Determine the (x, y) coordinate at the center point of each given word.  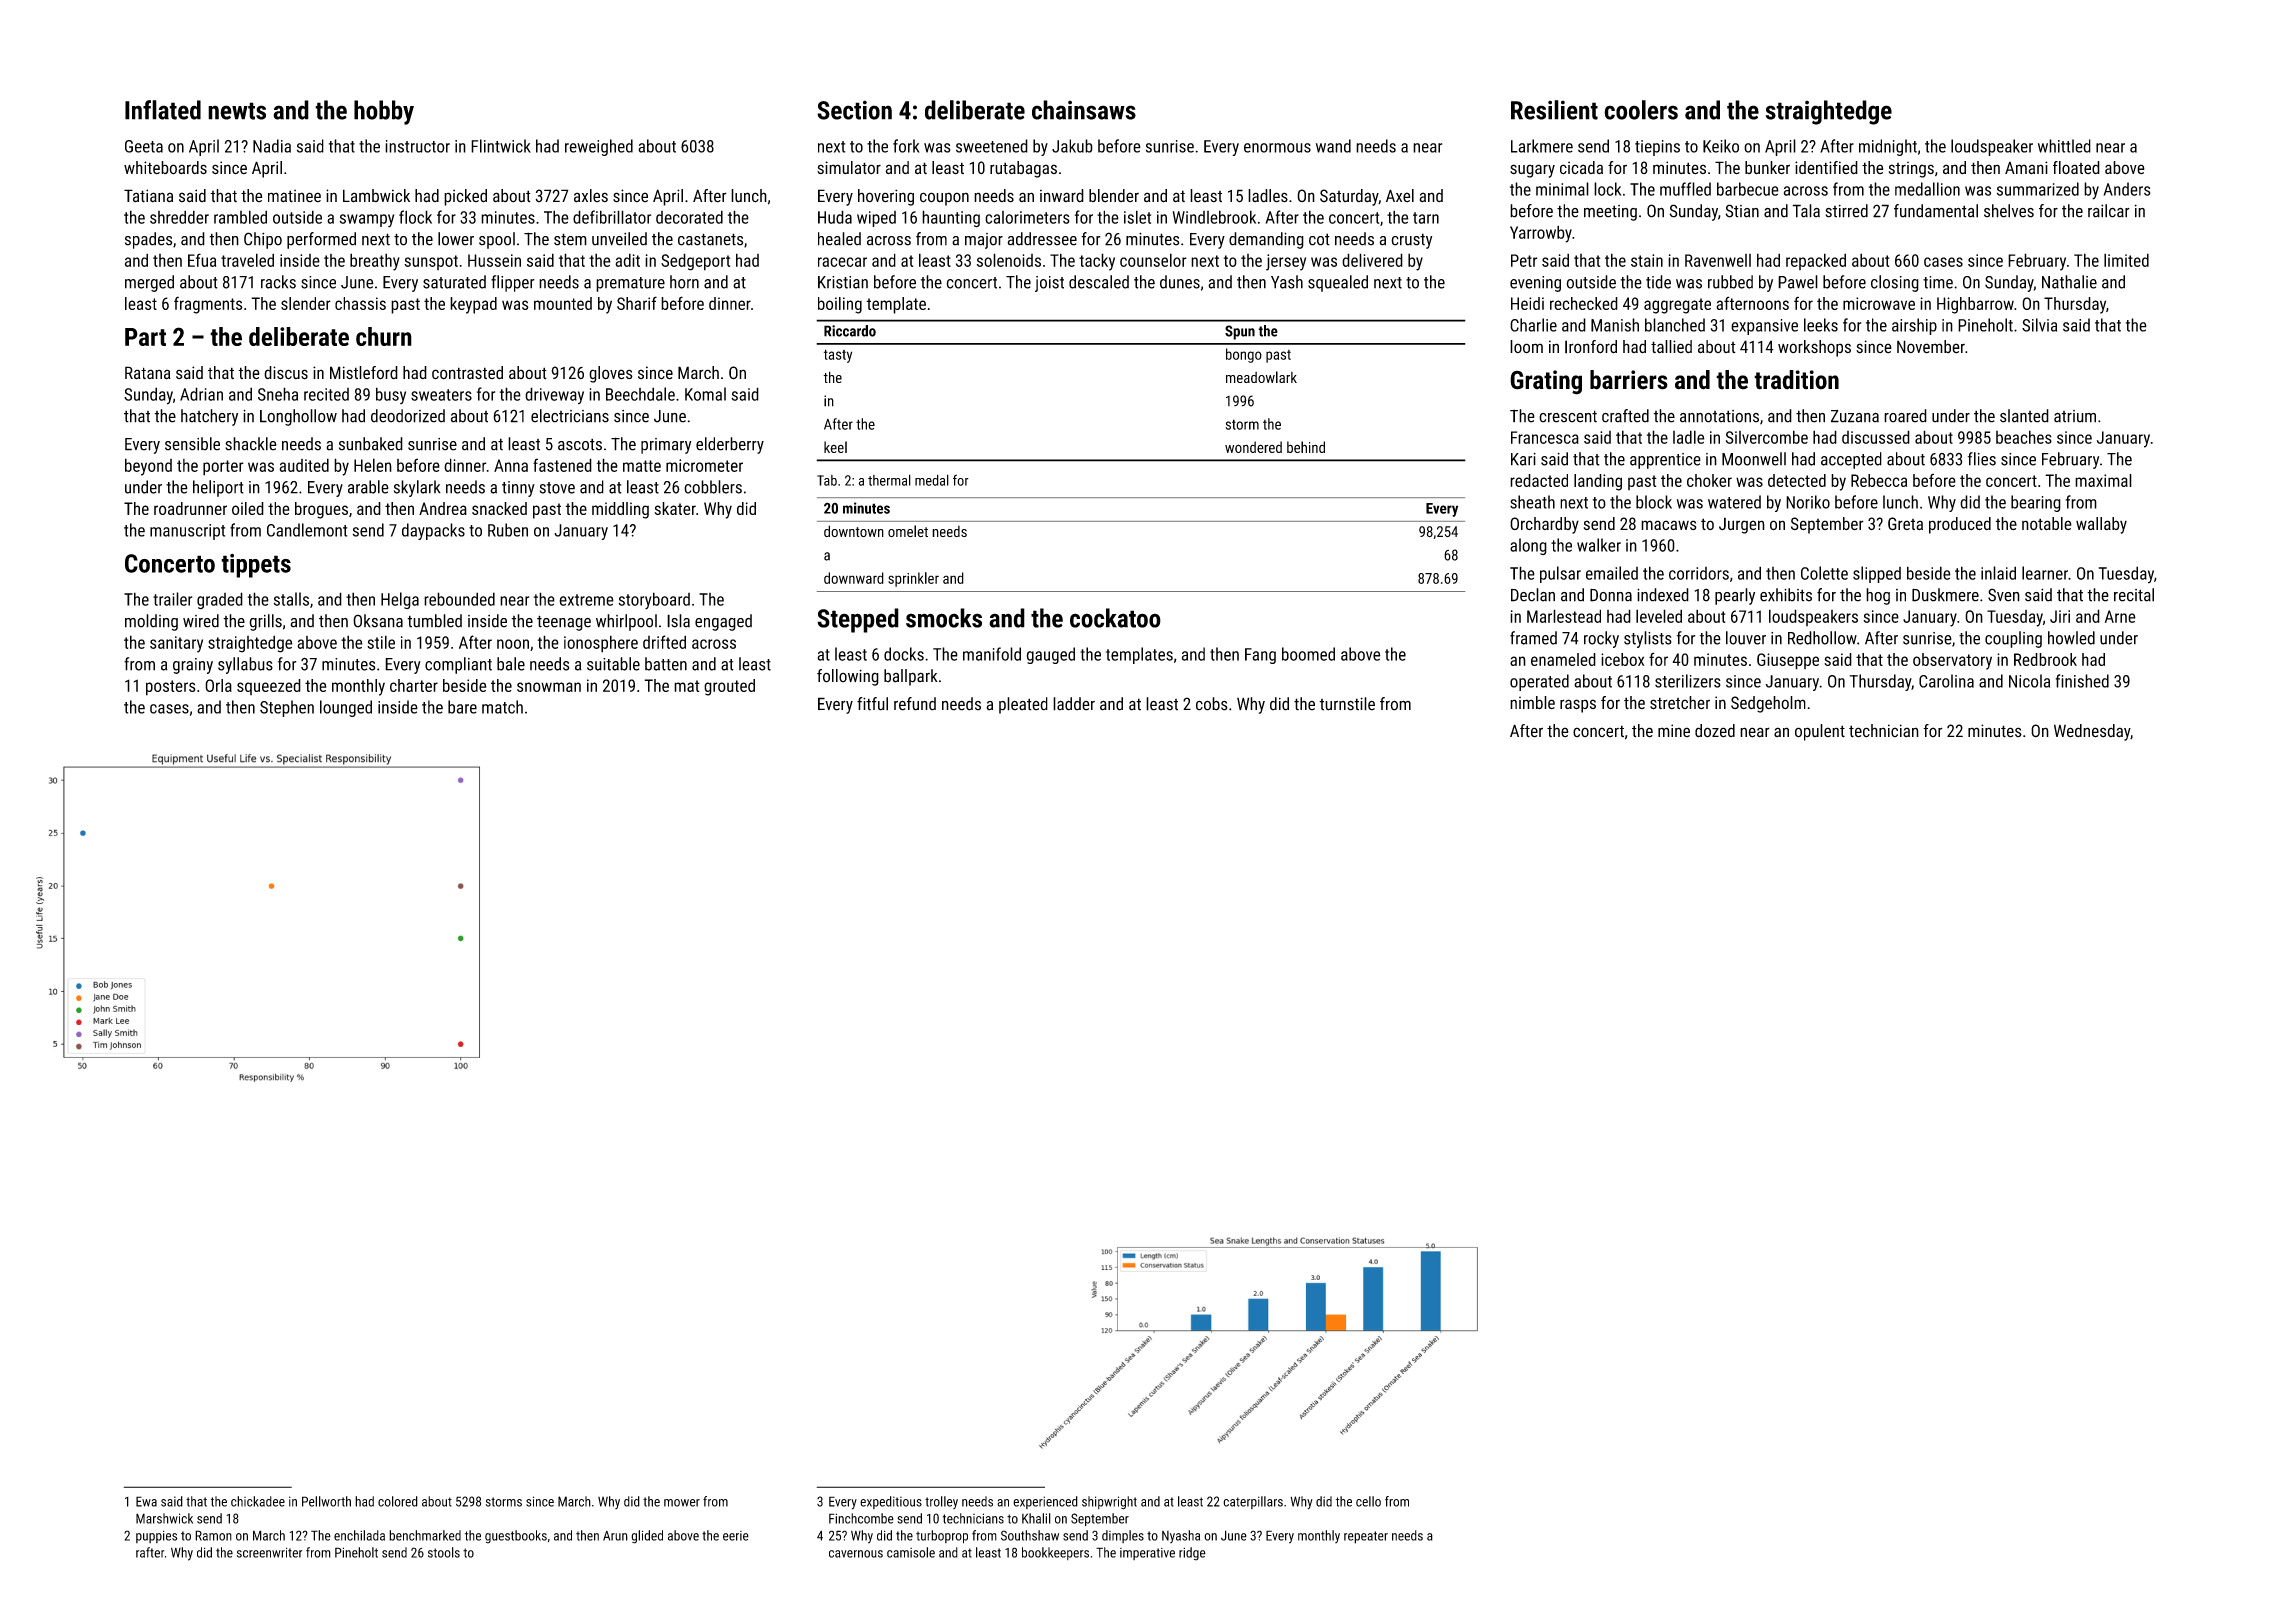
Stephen (287, 708)
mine (1674, 730)
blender (1114, 196)
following (848, 677)
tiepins (1657, 148)
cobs (1212, 704)
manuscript (187, 532)
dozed (1715, 731)
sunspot (431, 262)
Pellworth (326, 1501)
